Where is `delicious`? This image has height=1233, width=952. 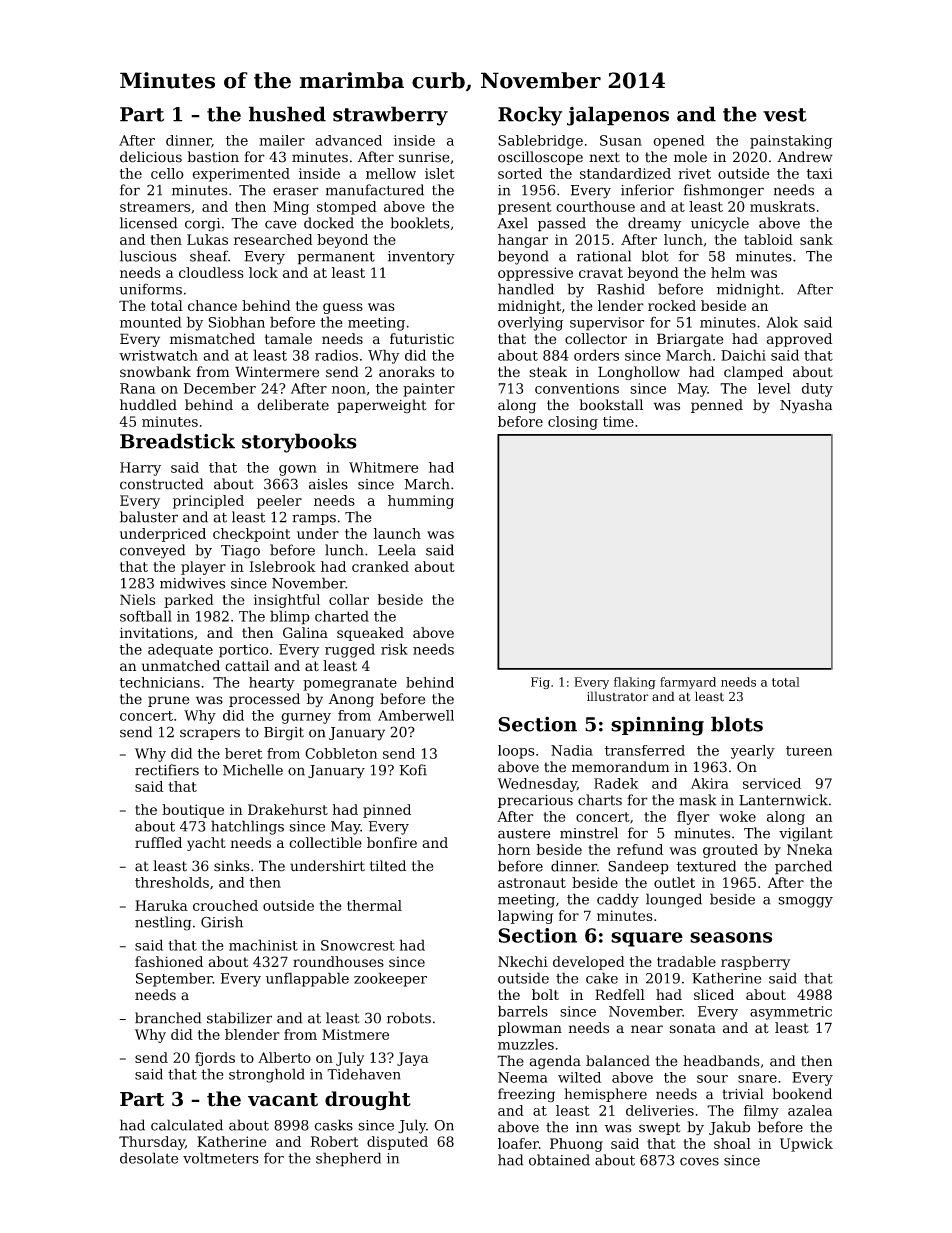
delicious is located at coordinates (151, 157).
